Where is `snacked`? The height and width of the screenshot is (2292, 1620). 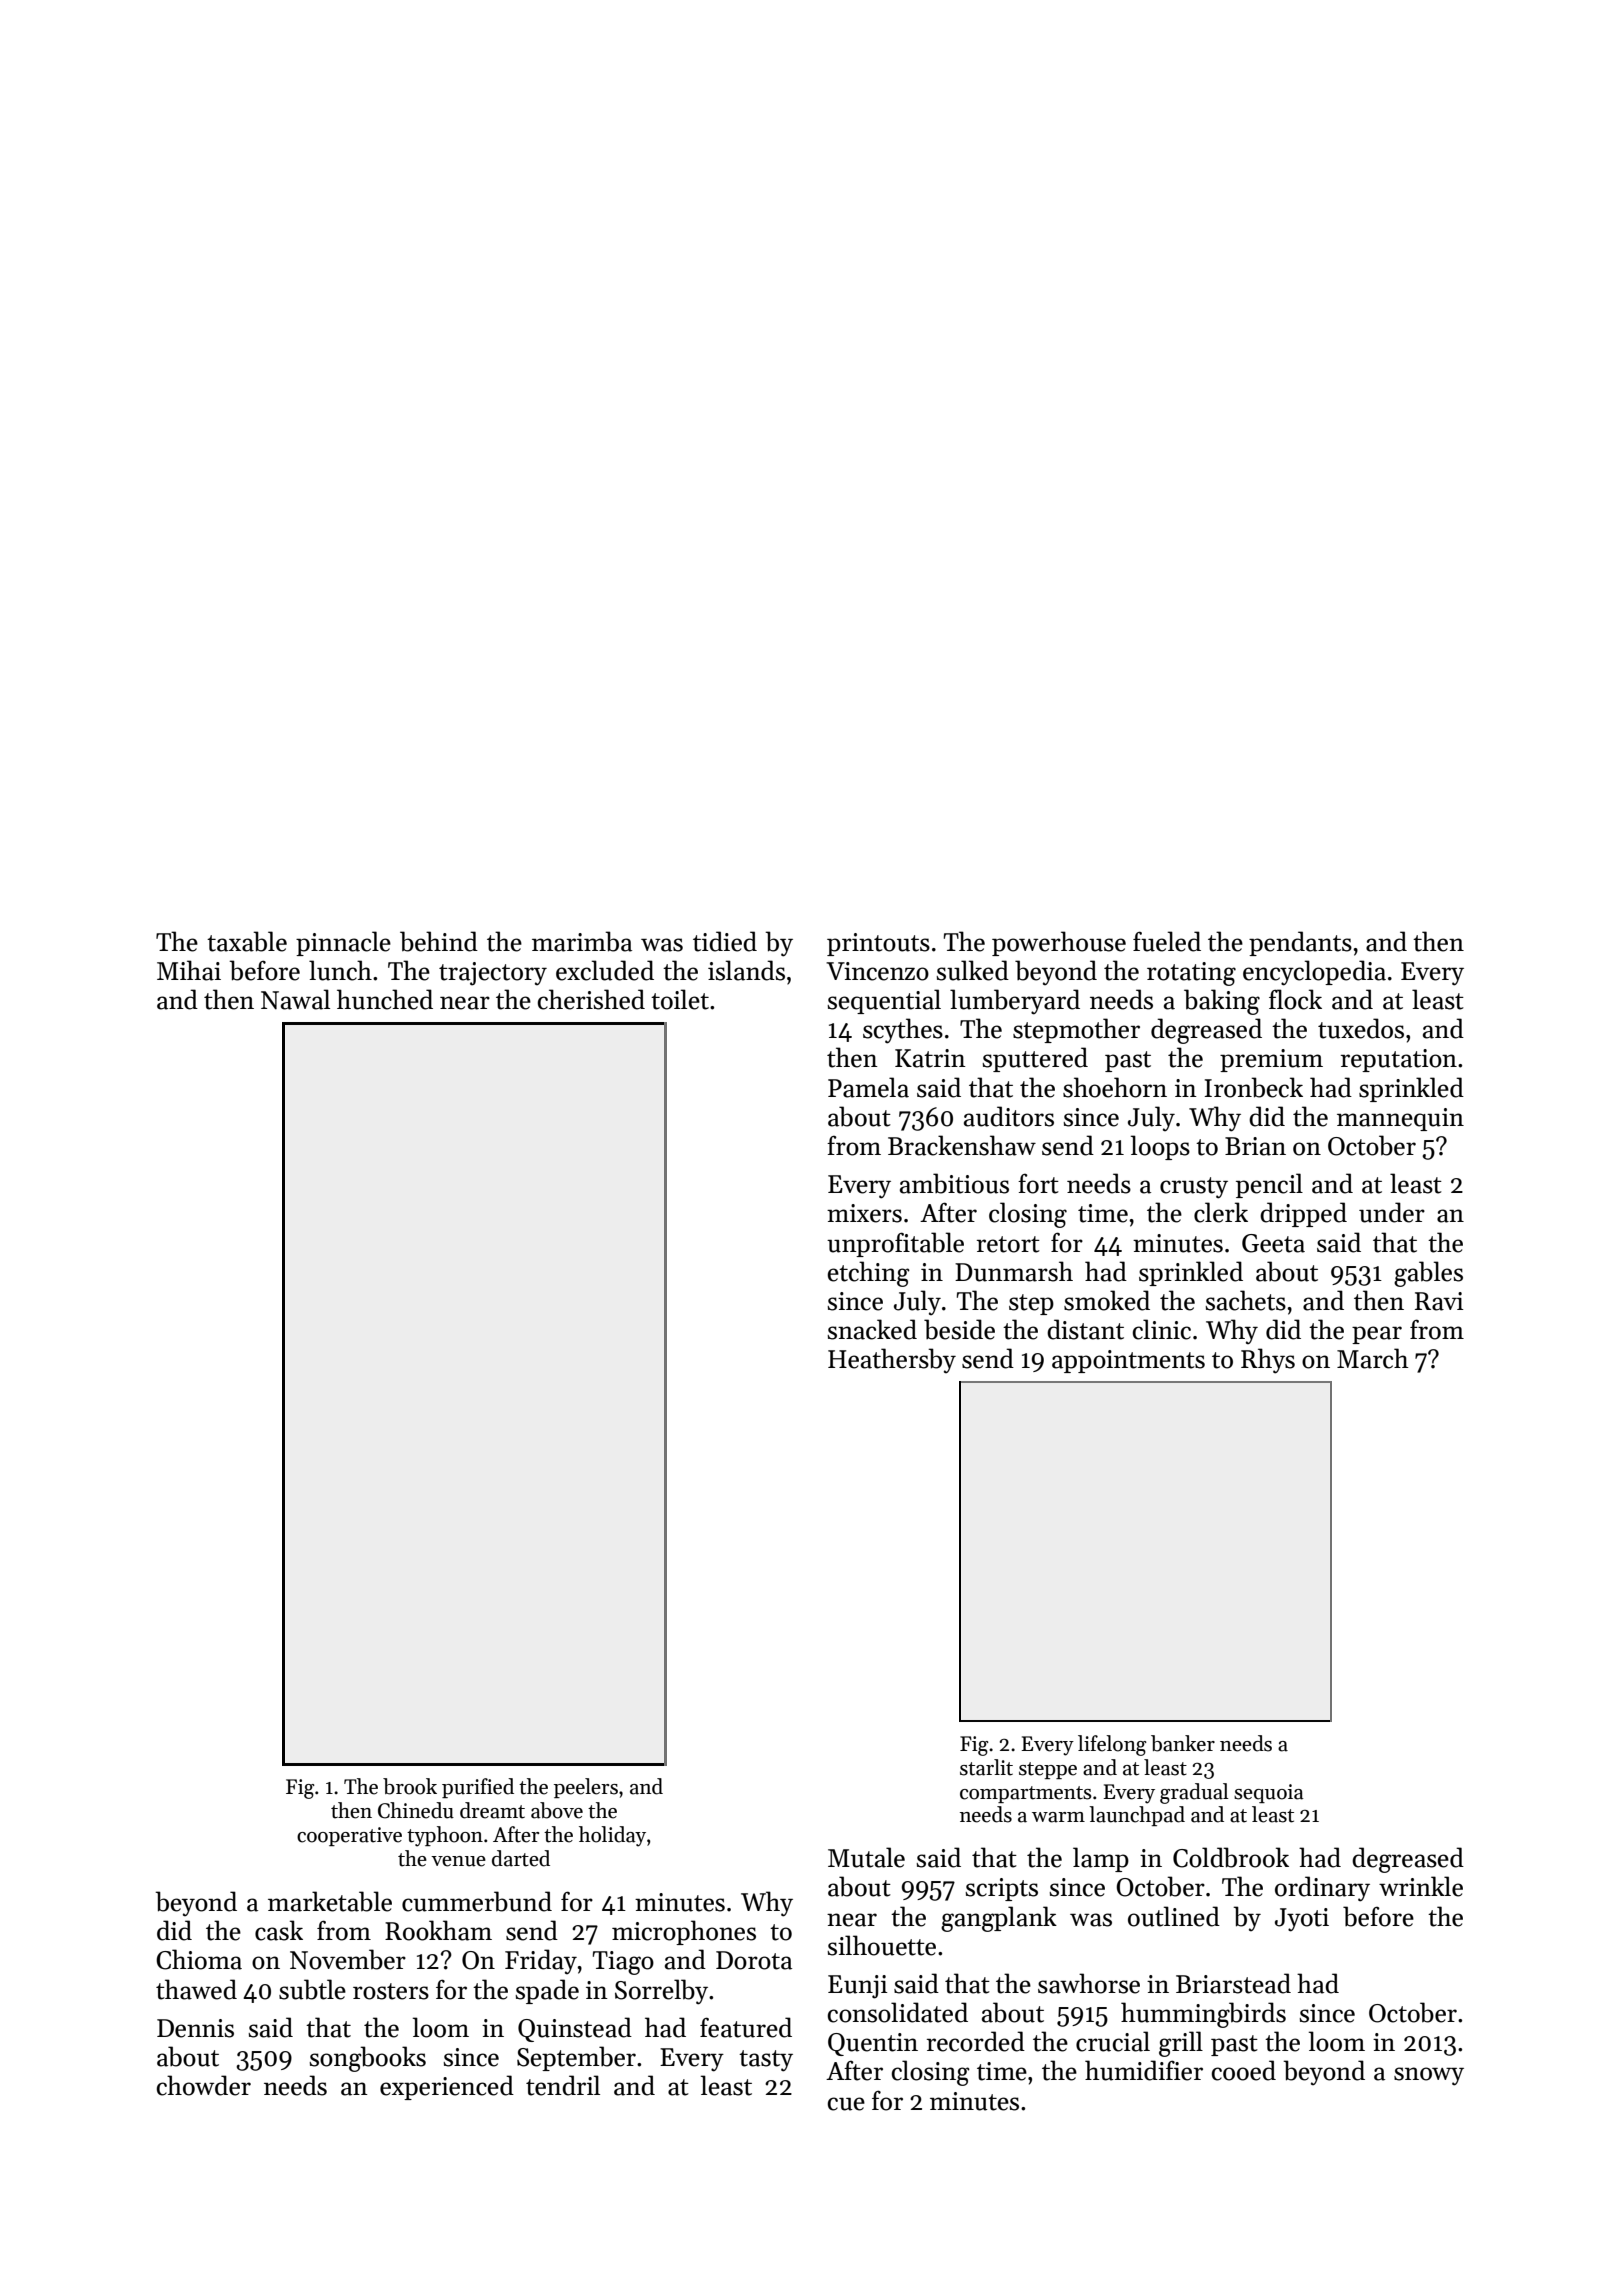 snacked is located at coordinates (872, 1329).
